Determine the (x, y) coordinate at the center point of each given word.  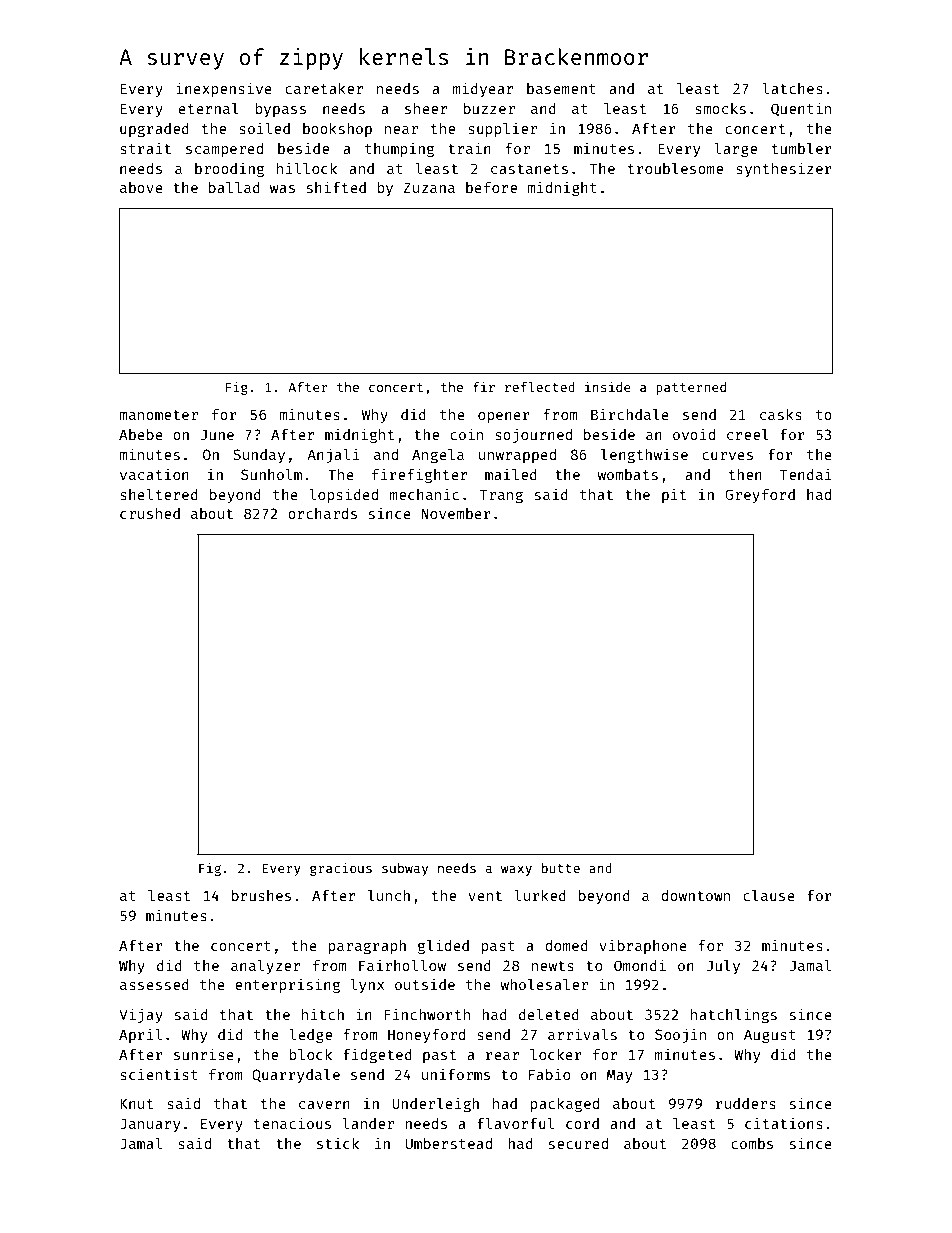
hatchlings (734, 1015)
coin (466, 434)
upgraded (154, 130)
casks (781, 414)
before (491, 187)
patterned (691, 388)
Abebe (141, 434)
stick (338, 1143)
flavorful (515, 1123)
